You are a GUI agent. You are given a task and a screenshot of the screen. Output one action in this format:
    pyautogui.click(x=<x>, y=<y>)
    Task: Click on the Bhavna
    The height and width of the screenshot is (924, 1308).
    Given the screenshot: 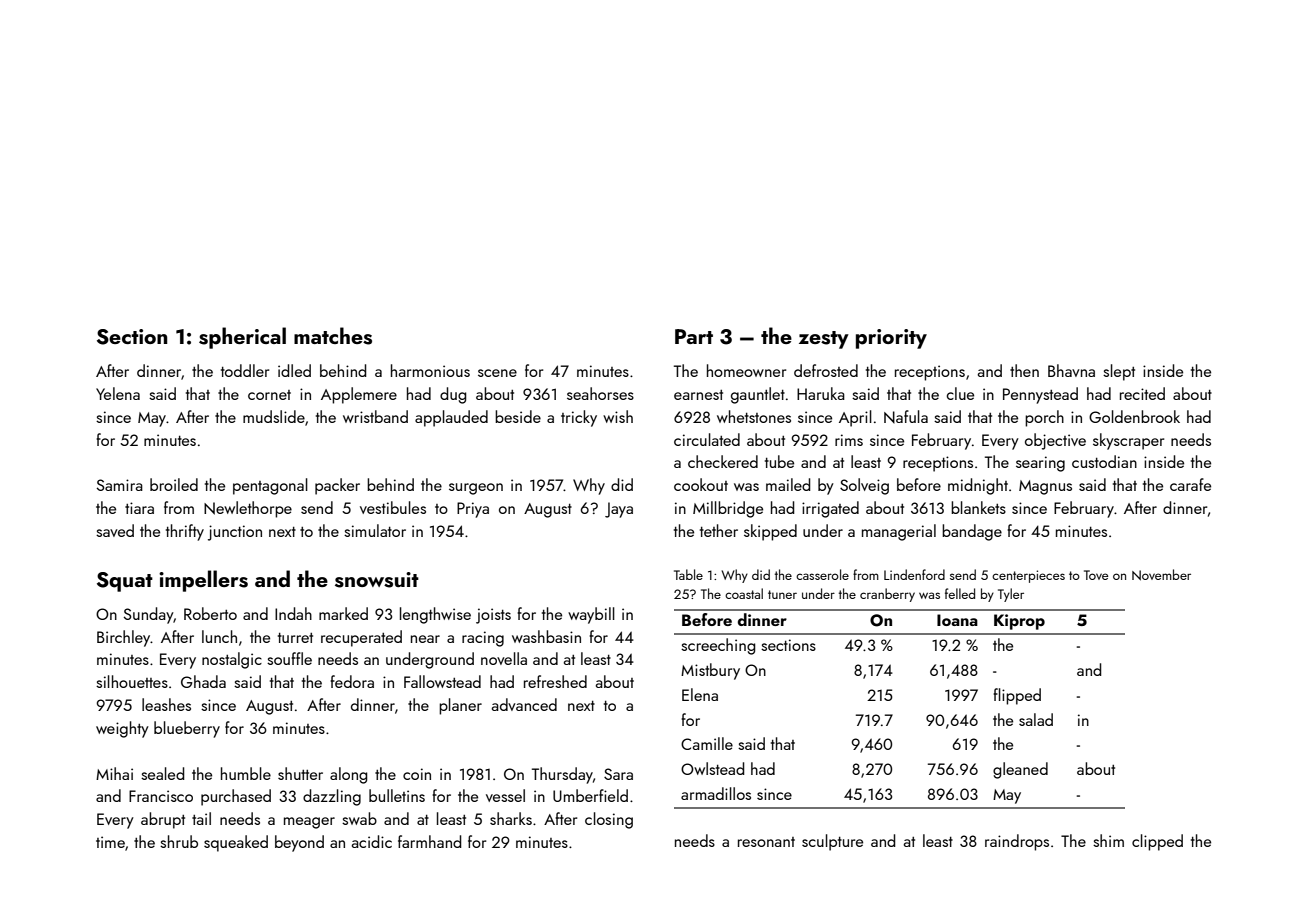 What is the action you would take?
    pyautogui.click(x=1071, y=370)
